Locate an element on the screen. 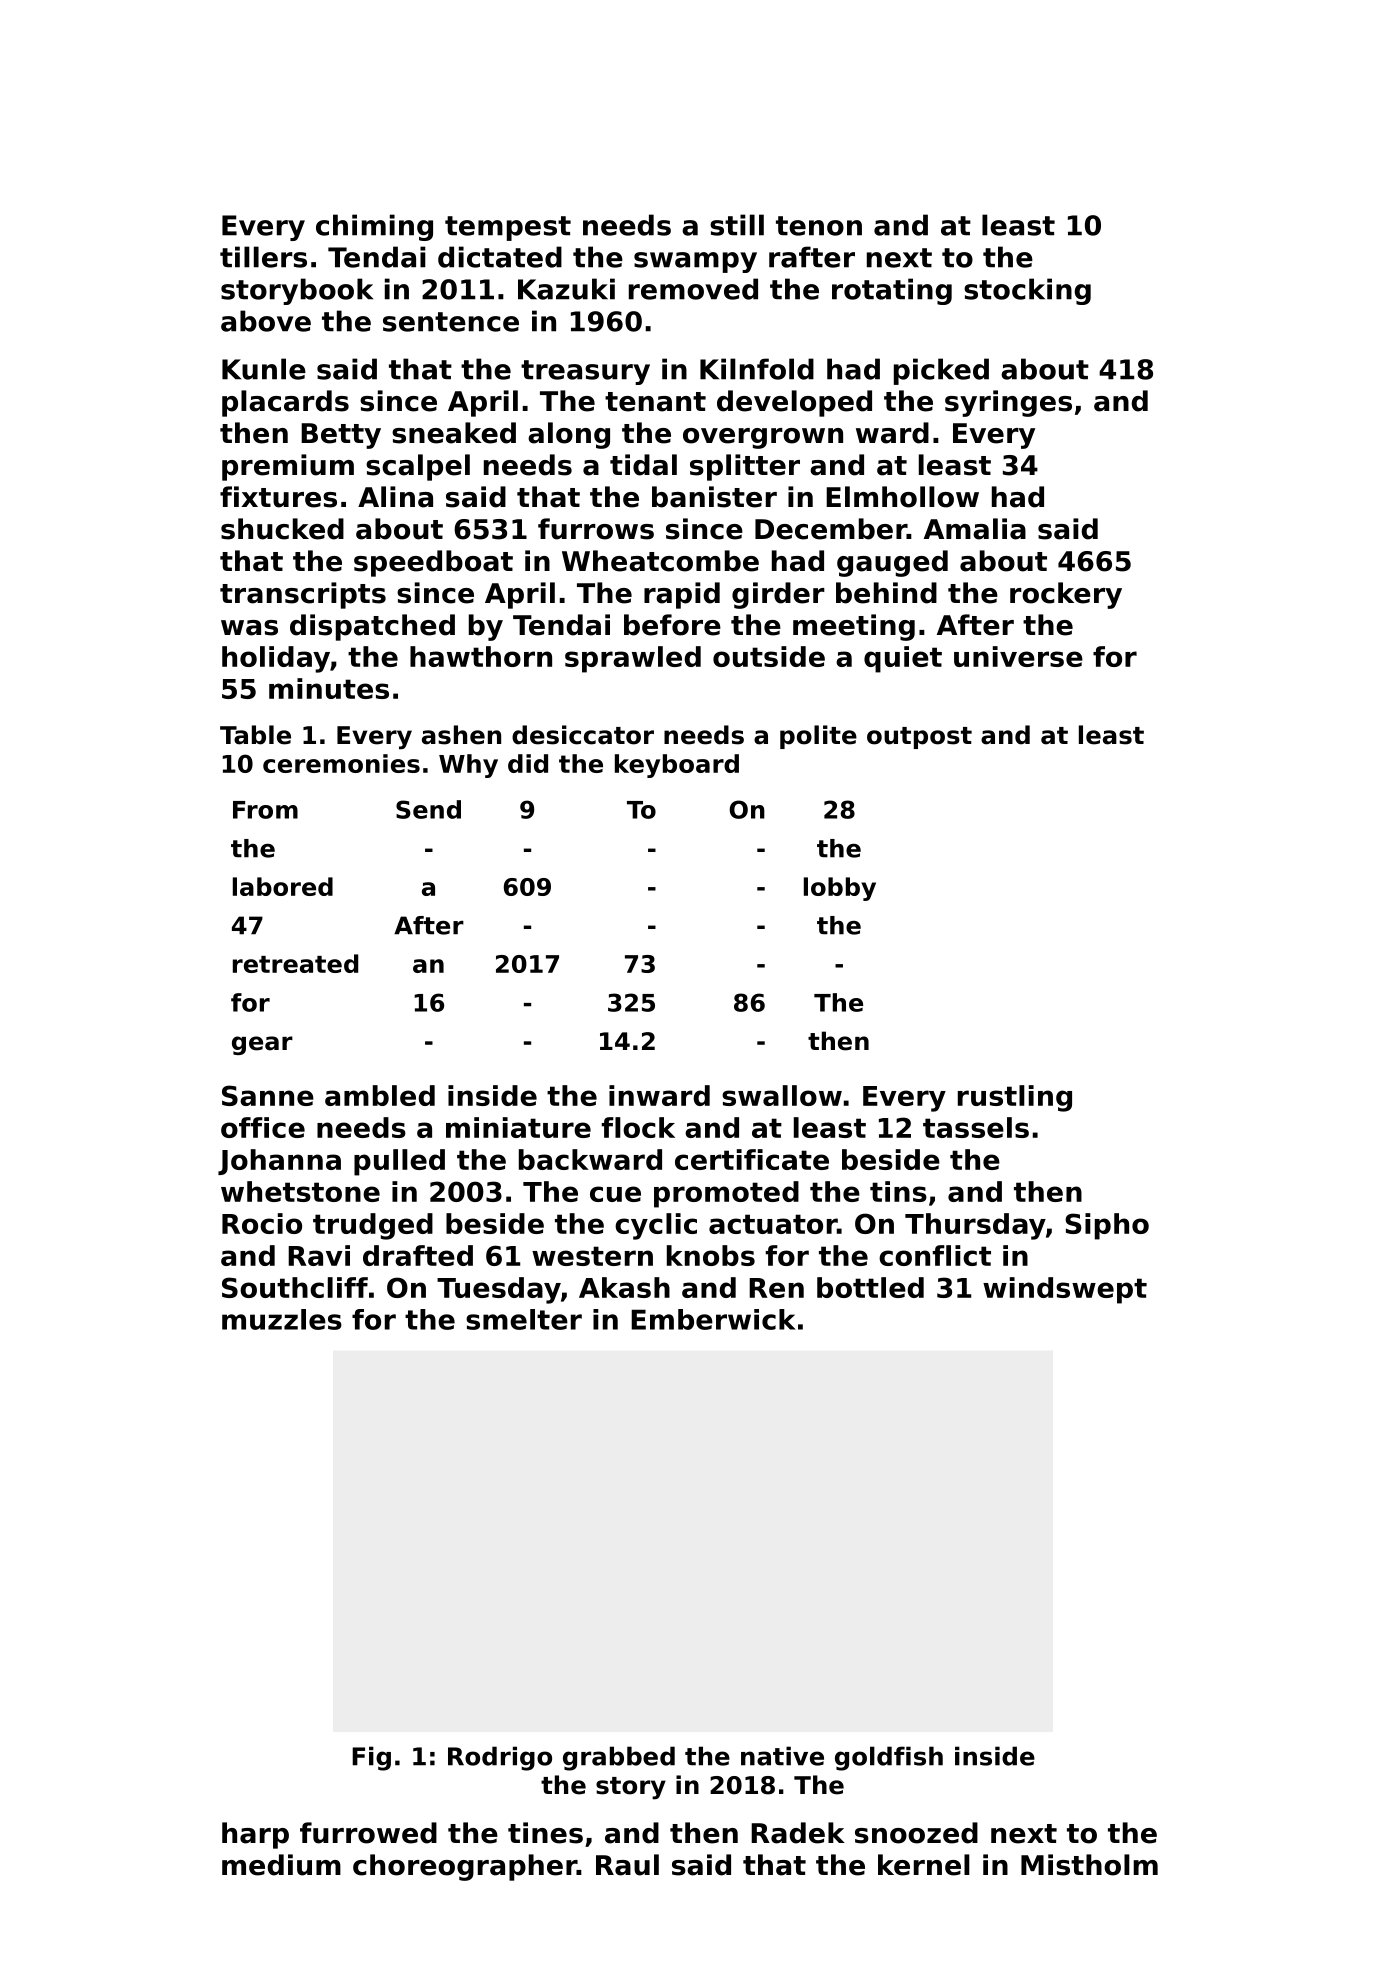  drafted is located at coordinates (418, 1255).
